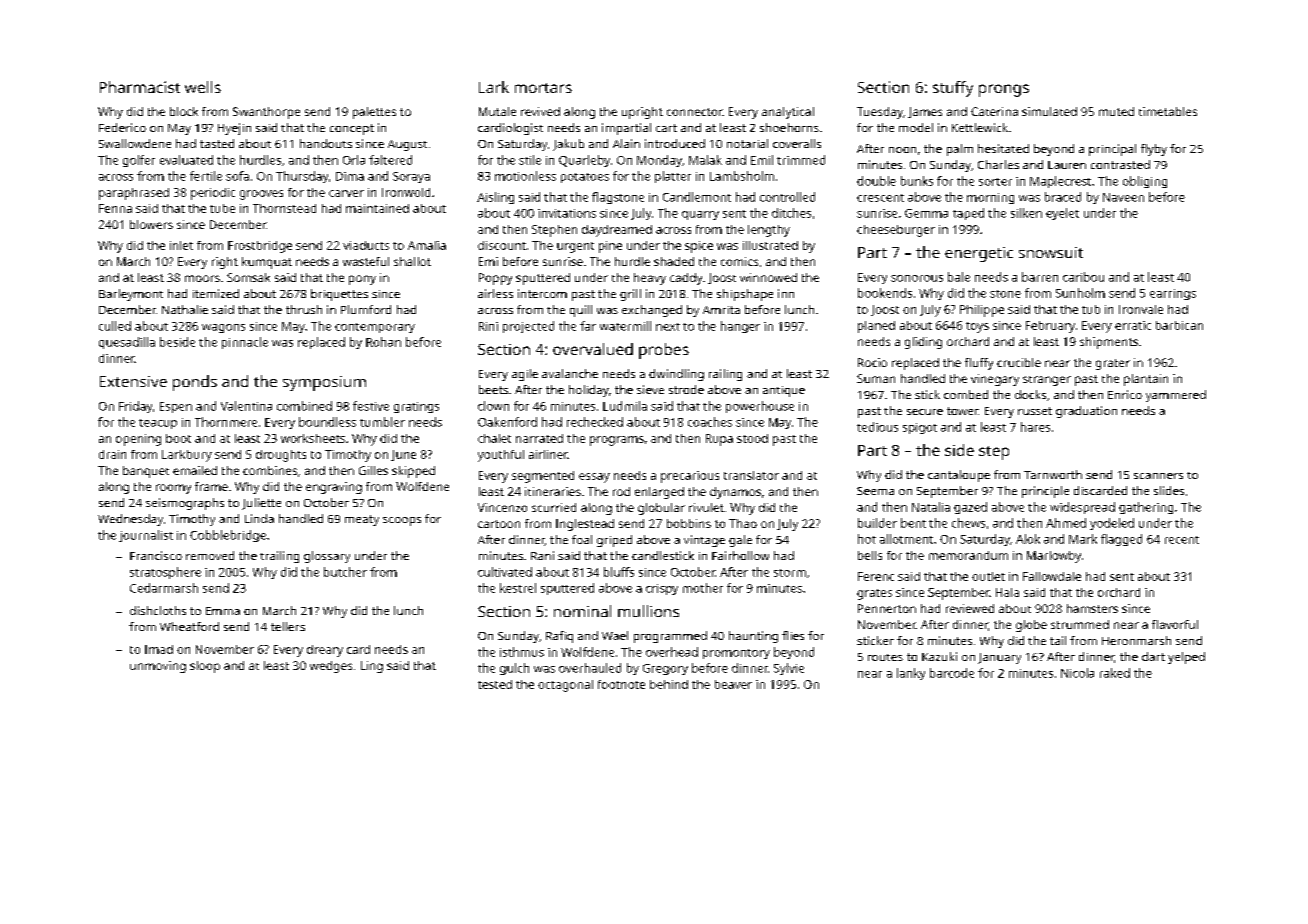 Image resolution: width=1308 pixels, height=924 pixels. I want to click on wells, so click(203, 87).
